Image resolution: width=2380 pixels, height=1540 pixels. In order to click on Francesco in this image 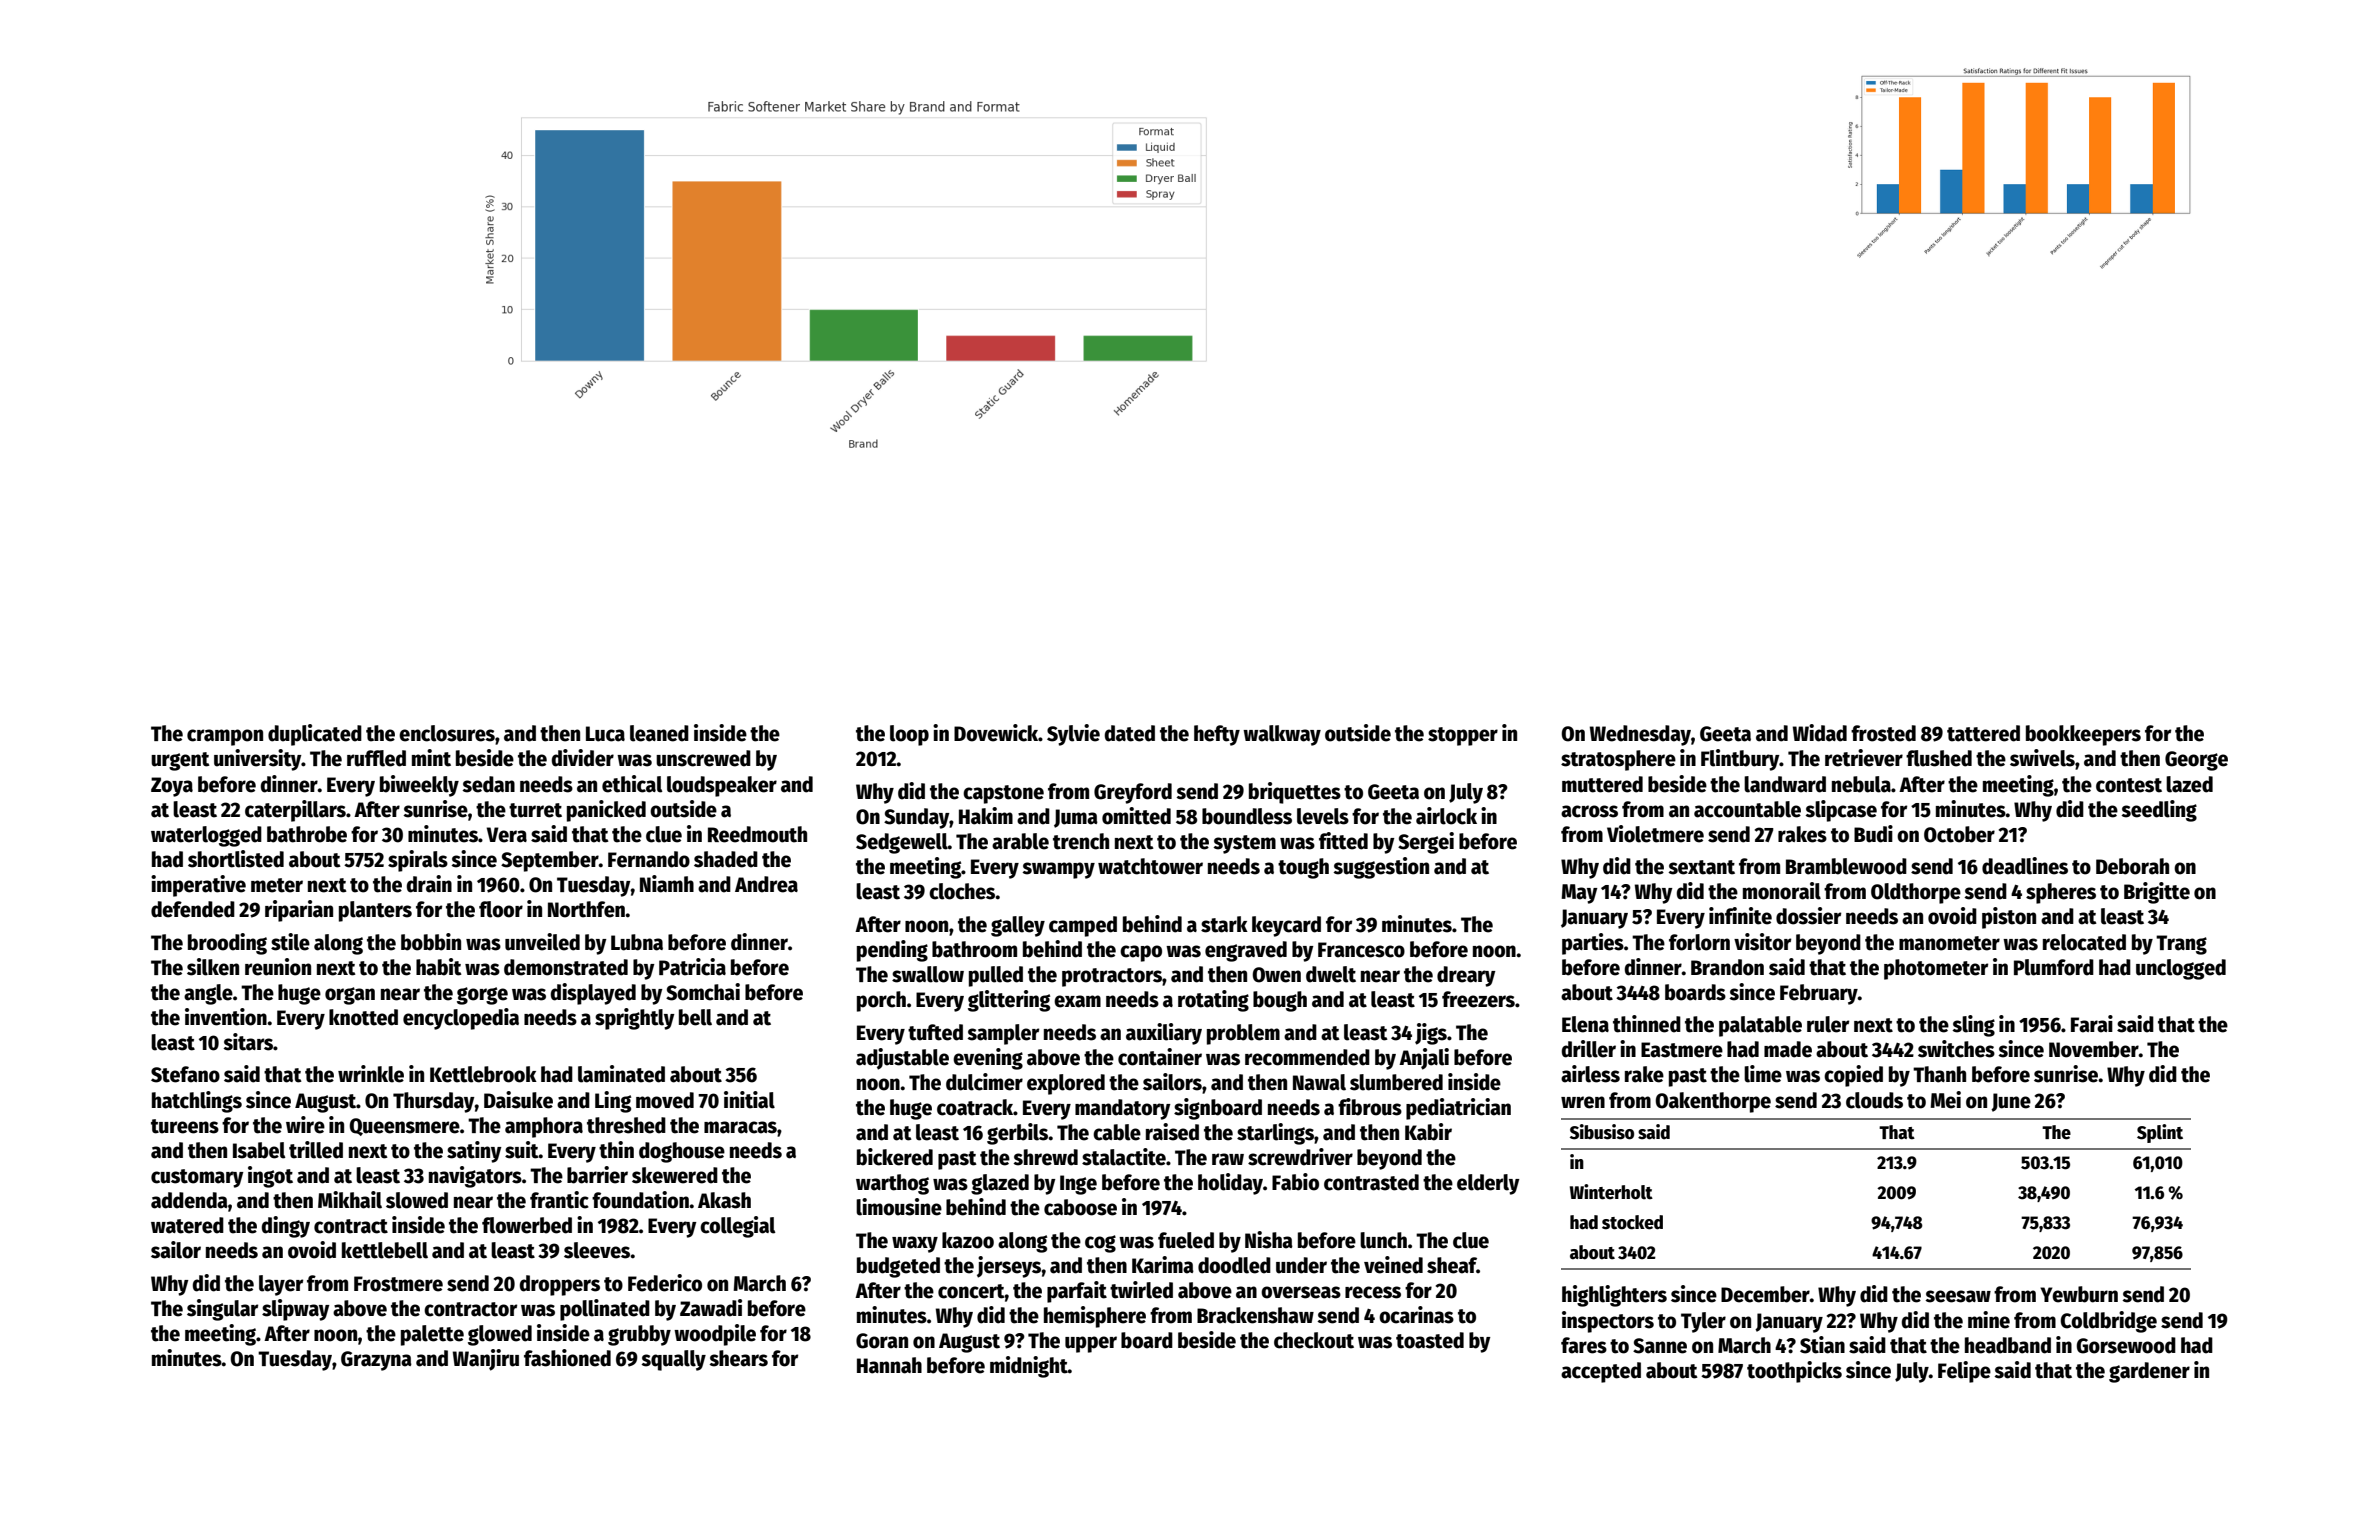, I will do `click(1361, 950)`.
